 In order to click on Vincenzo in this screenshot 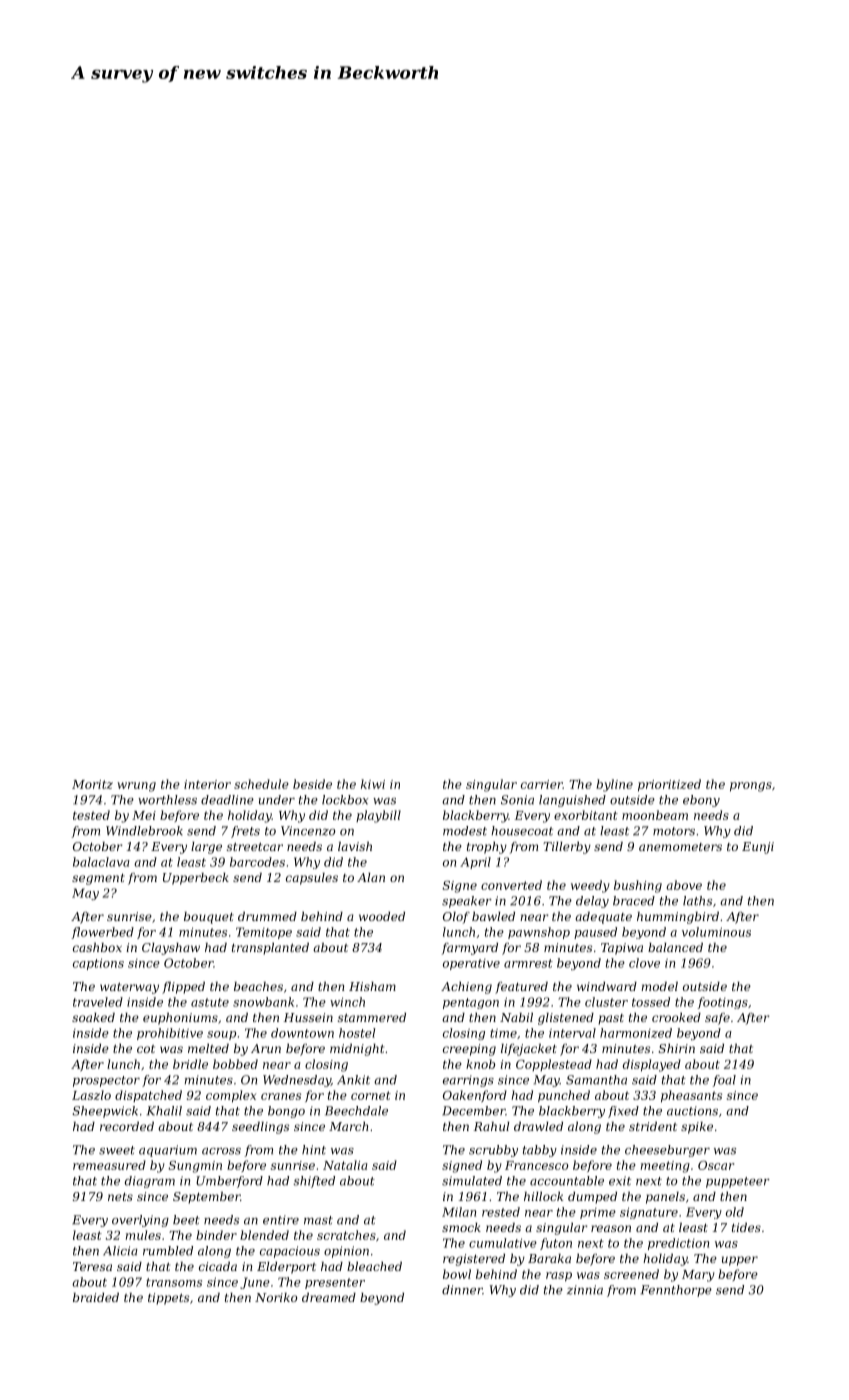, I will do `click(308, 831)`.
